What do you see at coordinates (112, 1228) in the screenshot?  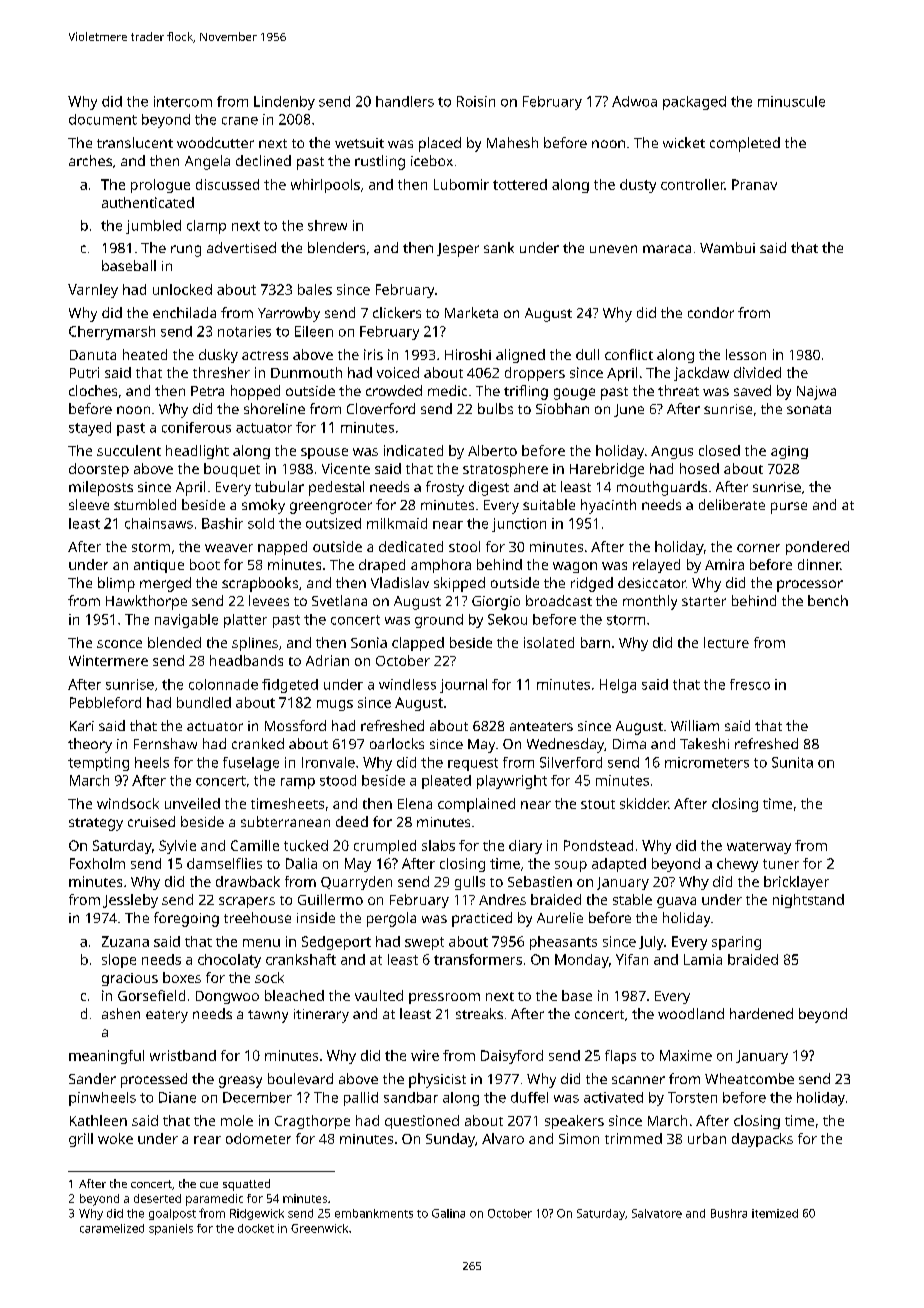 I see `caramelized` at bounding box center [112, 1228].
